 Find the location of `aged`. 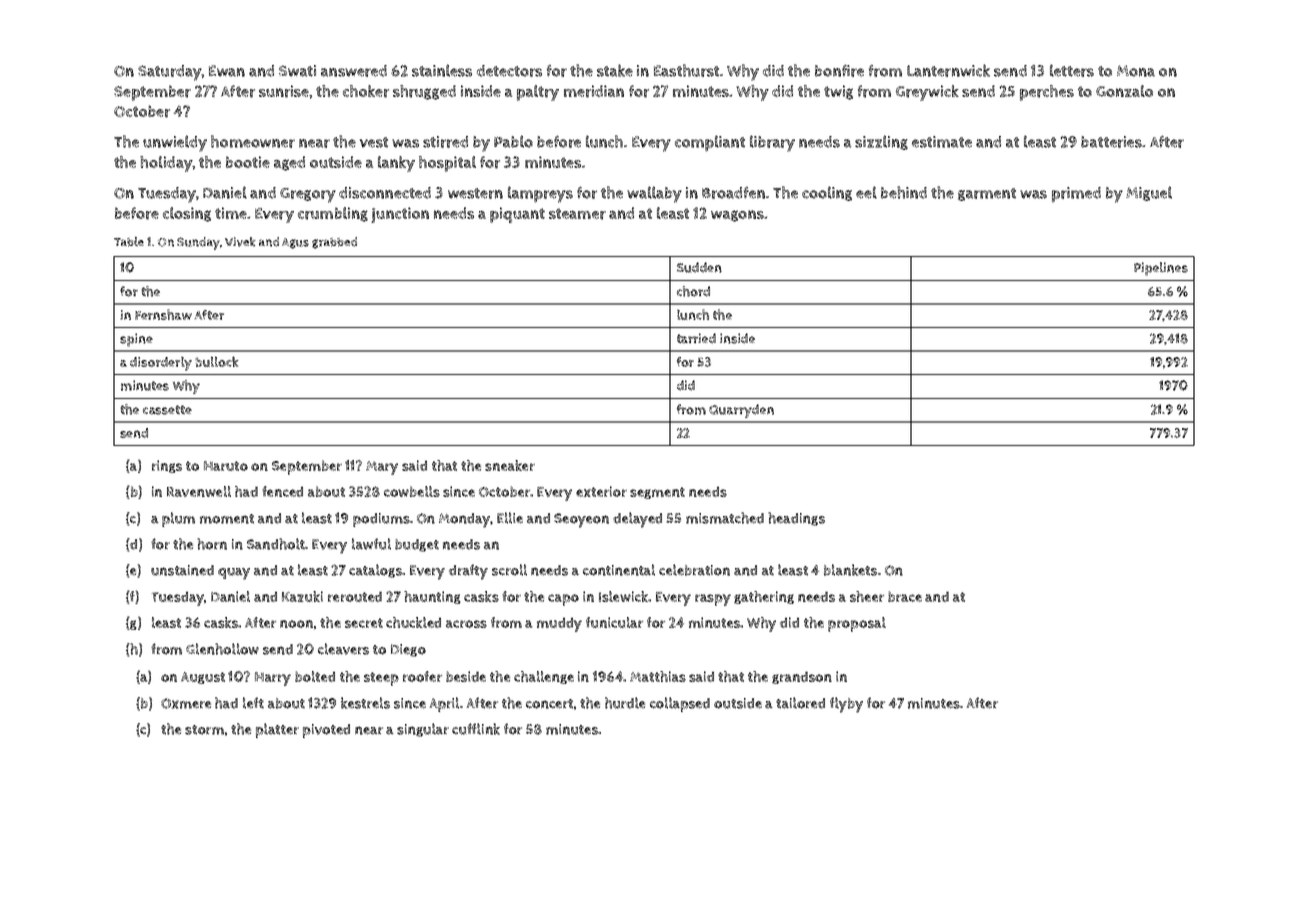

aged is located at coordinates (289, 163).
